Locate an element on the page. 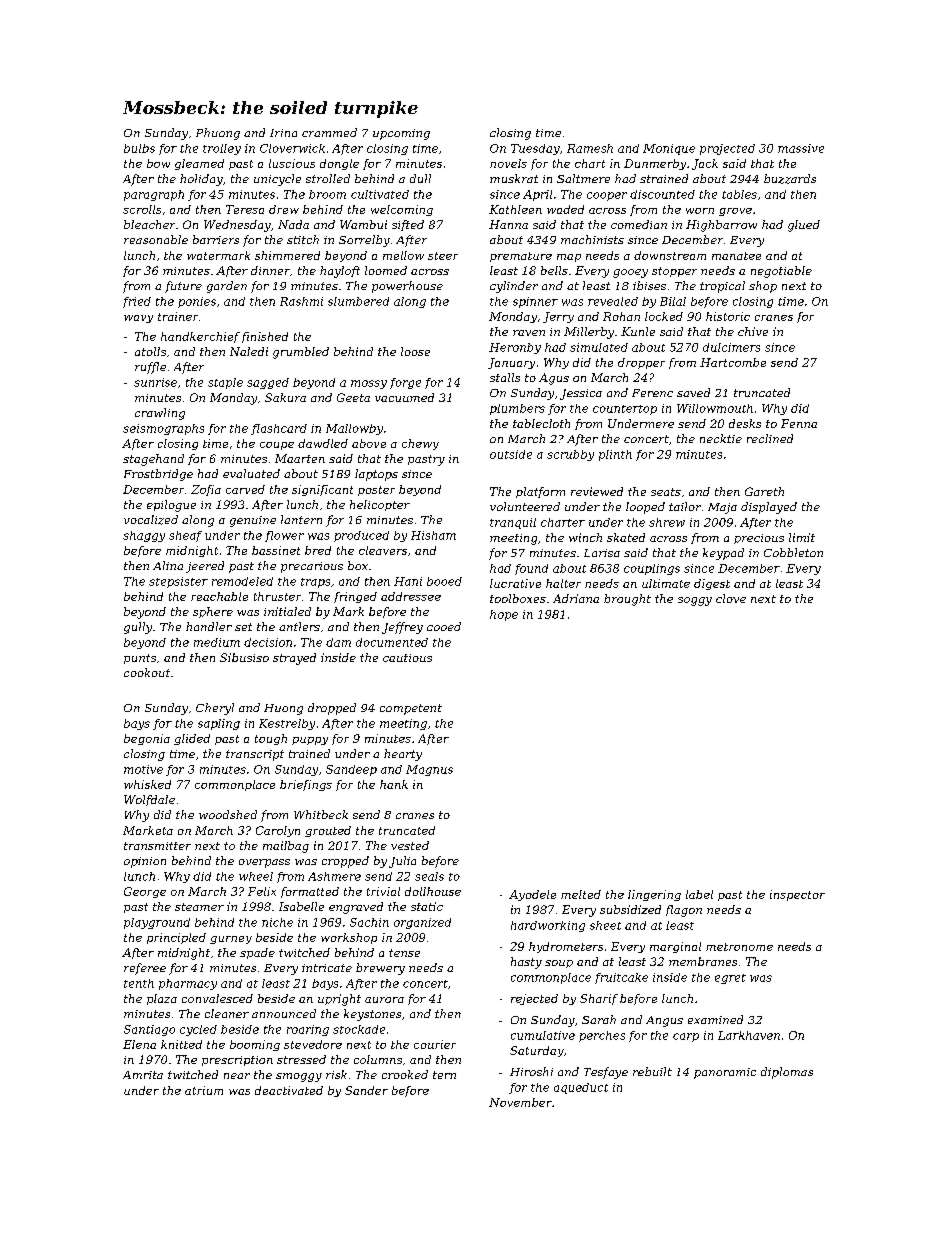  upcoming is located at coordinates (401, 134).
